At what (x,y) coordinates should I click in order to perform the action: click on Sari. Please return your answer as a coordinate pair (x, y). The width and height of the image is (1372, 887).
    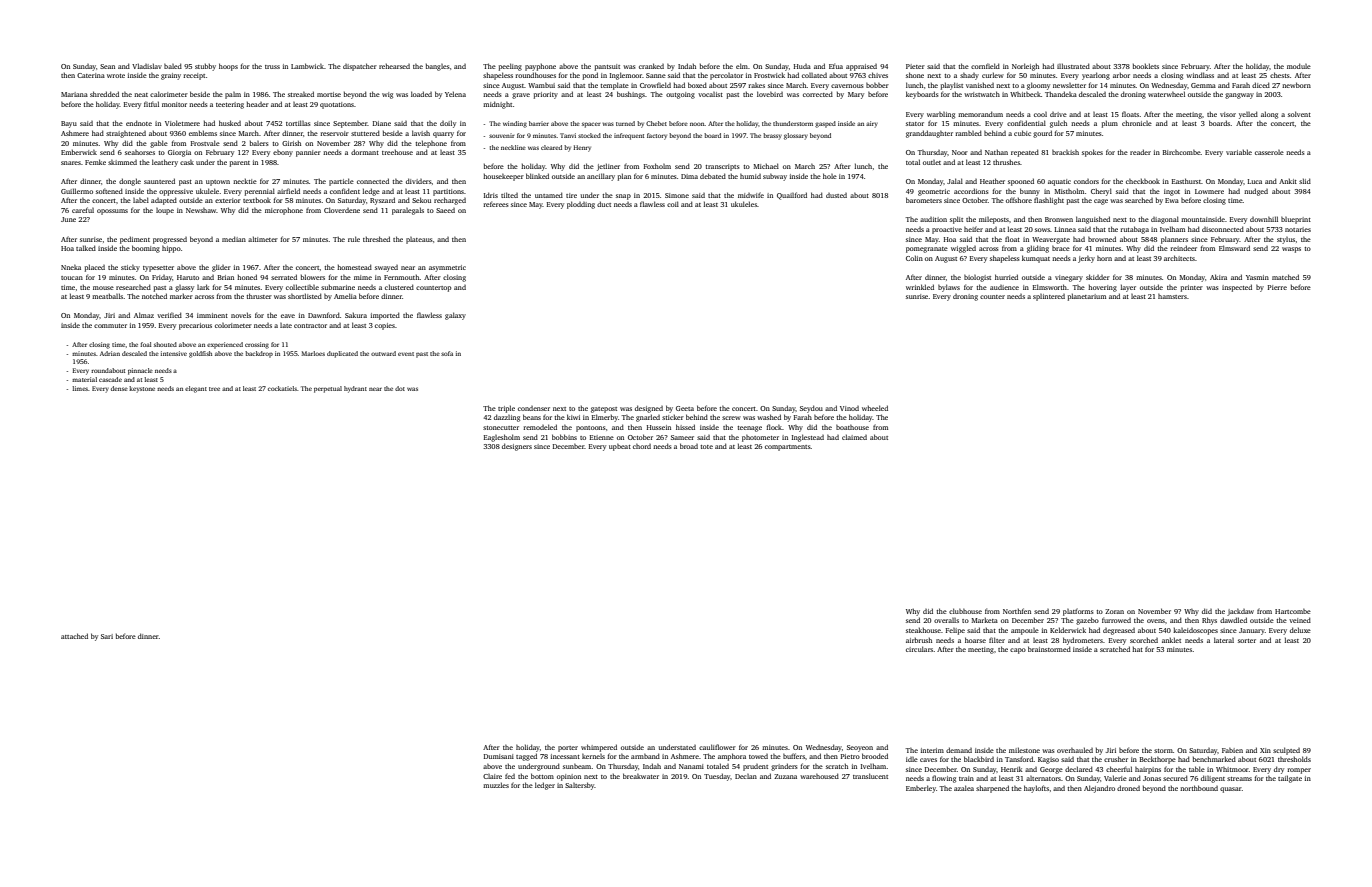
    Looking at the image, I should click on (107, 636).
